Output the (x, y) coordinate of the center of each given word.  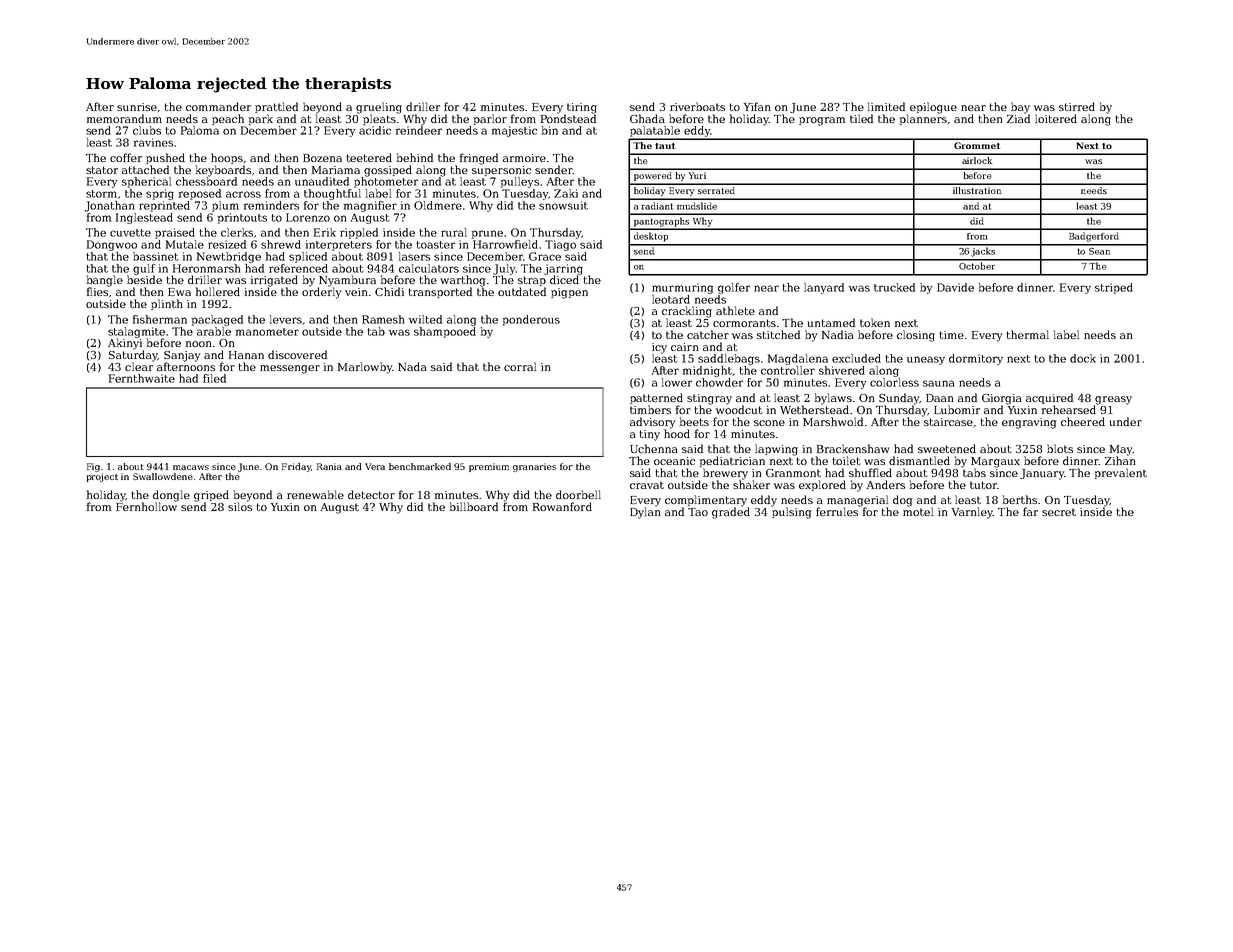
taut (665, 146)
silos (240, 506)
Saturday (133, 356)
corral (520, 366)
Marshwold (833, 421)
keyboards (223, 171)
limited (886, 106)
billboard (474, 506)
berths (1020, 499)
